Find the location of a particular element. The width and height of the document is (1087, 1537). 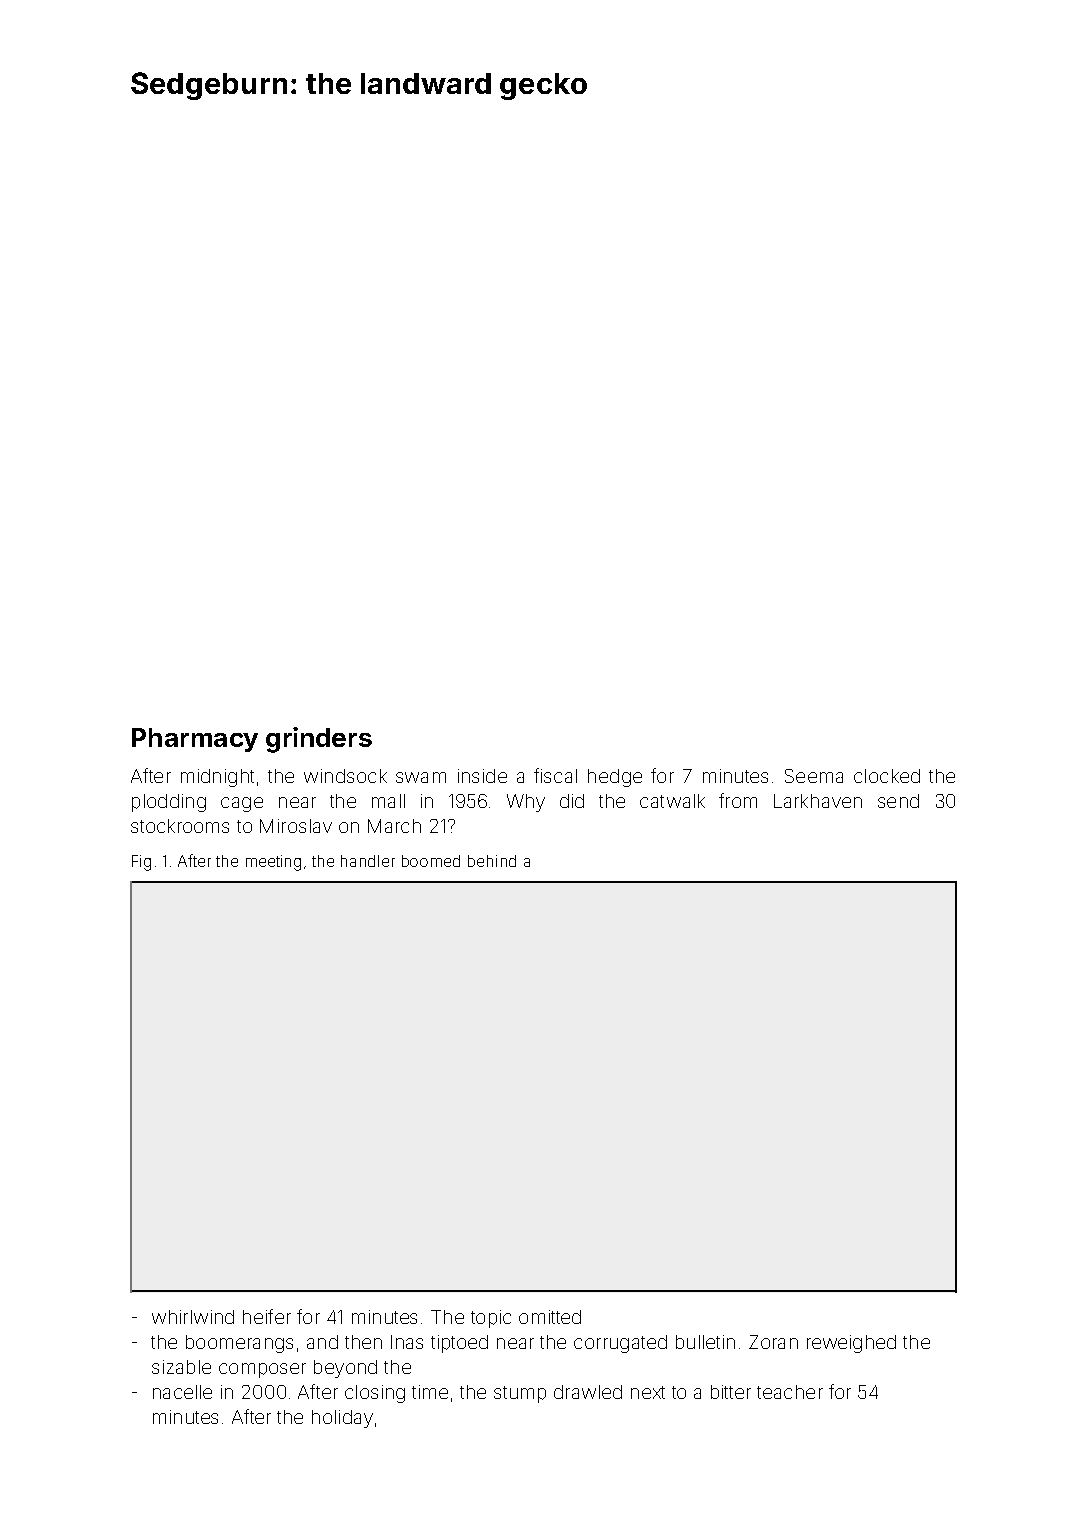

from is located at coordinates (738, 800).
